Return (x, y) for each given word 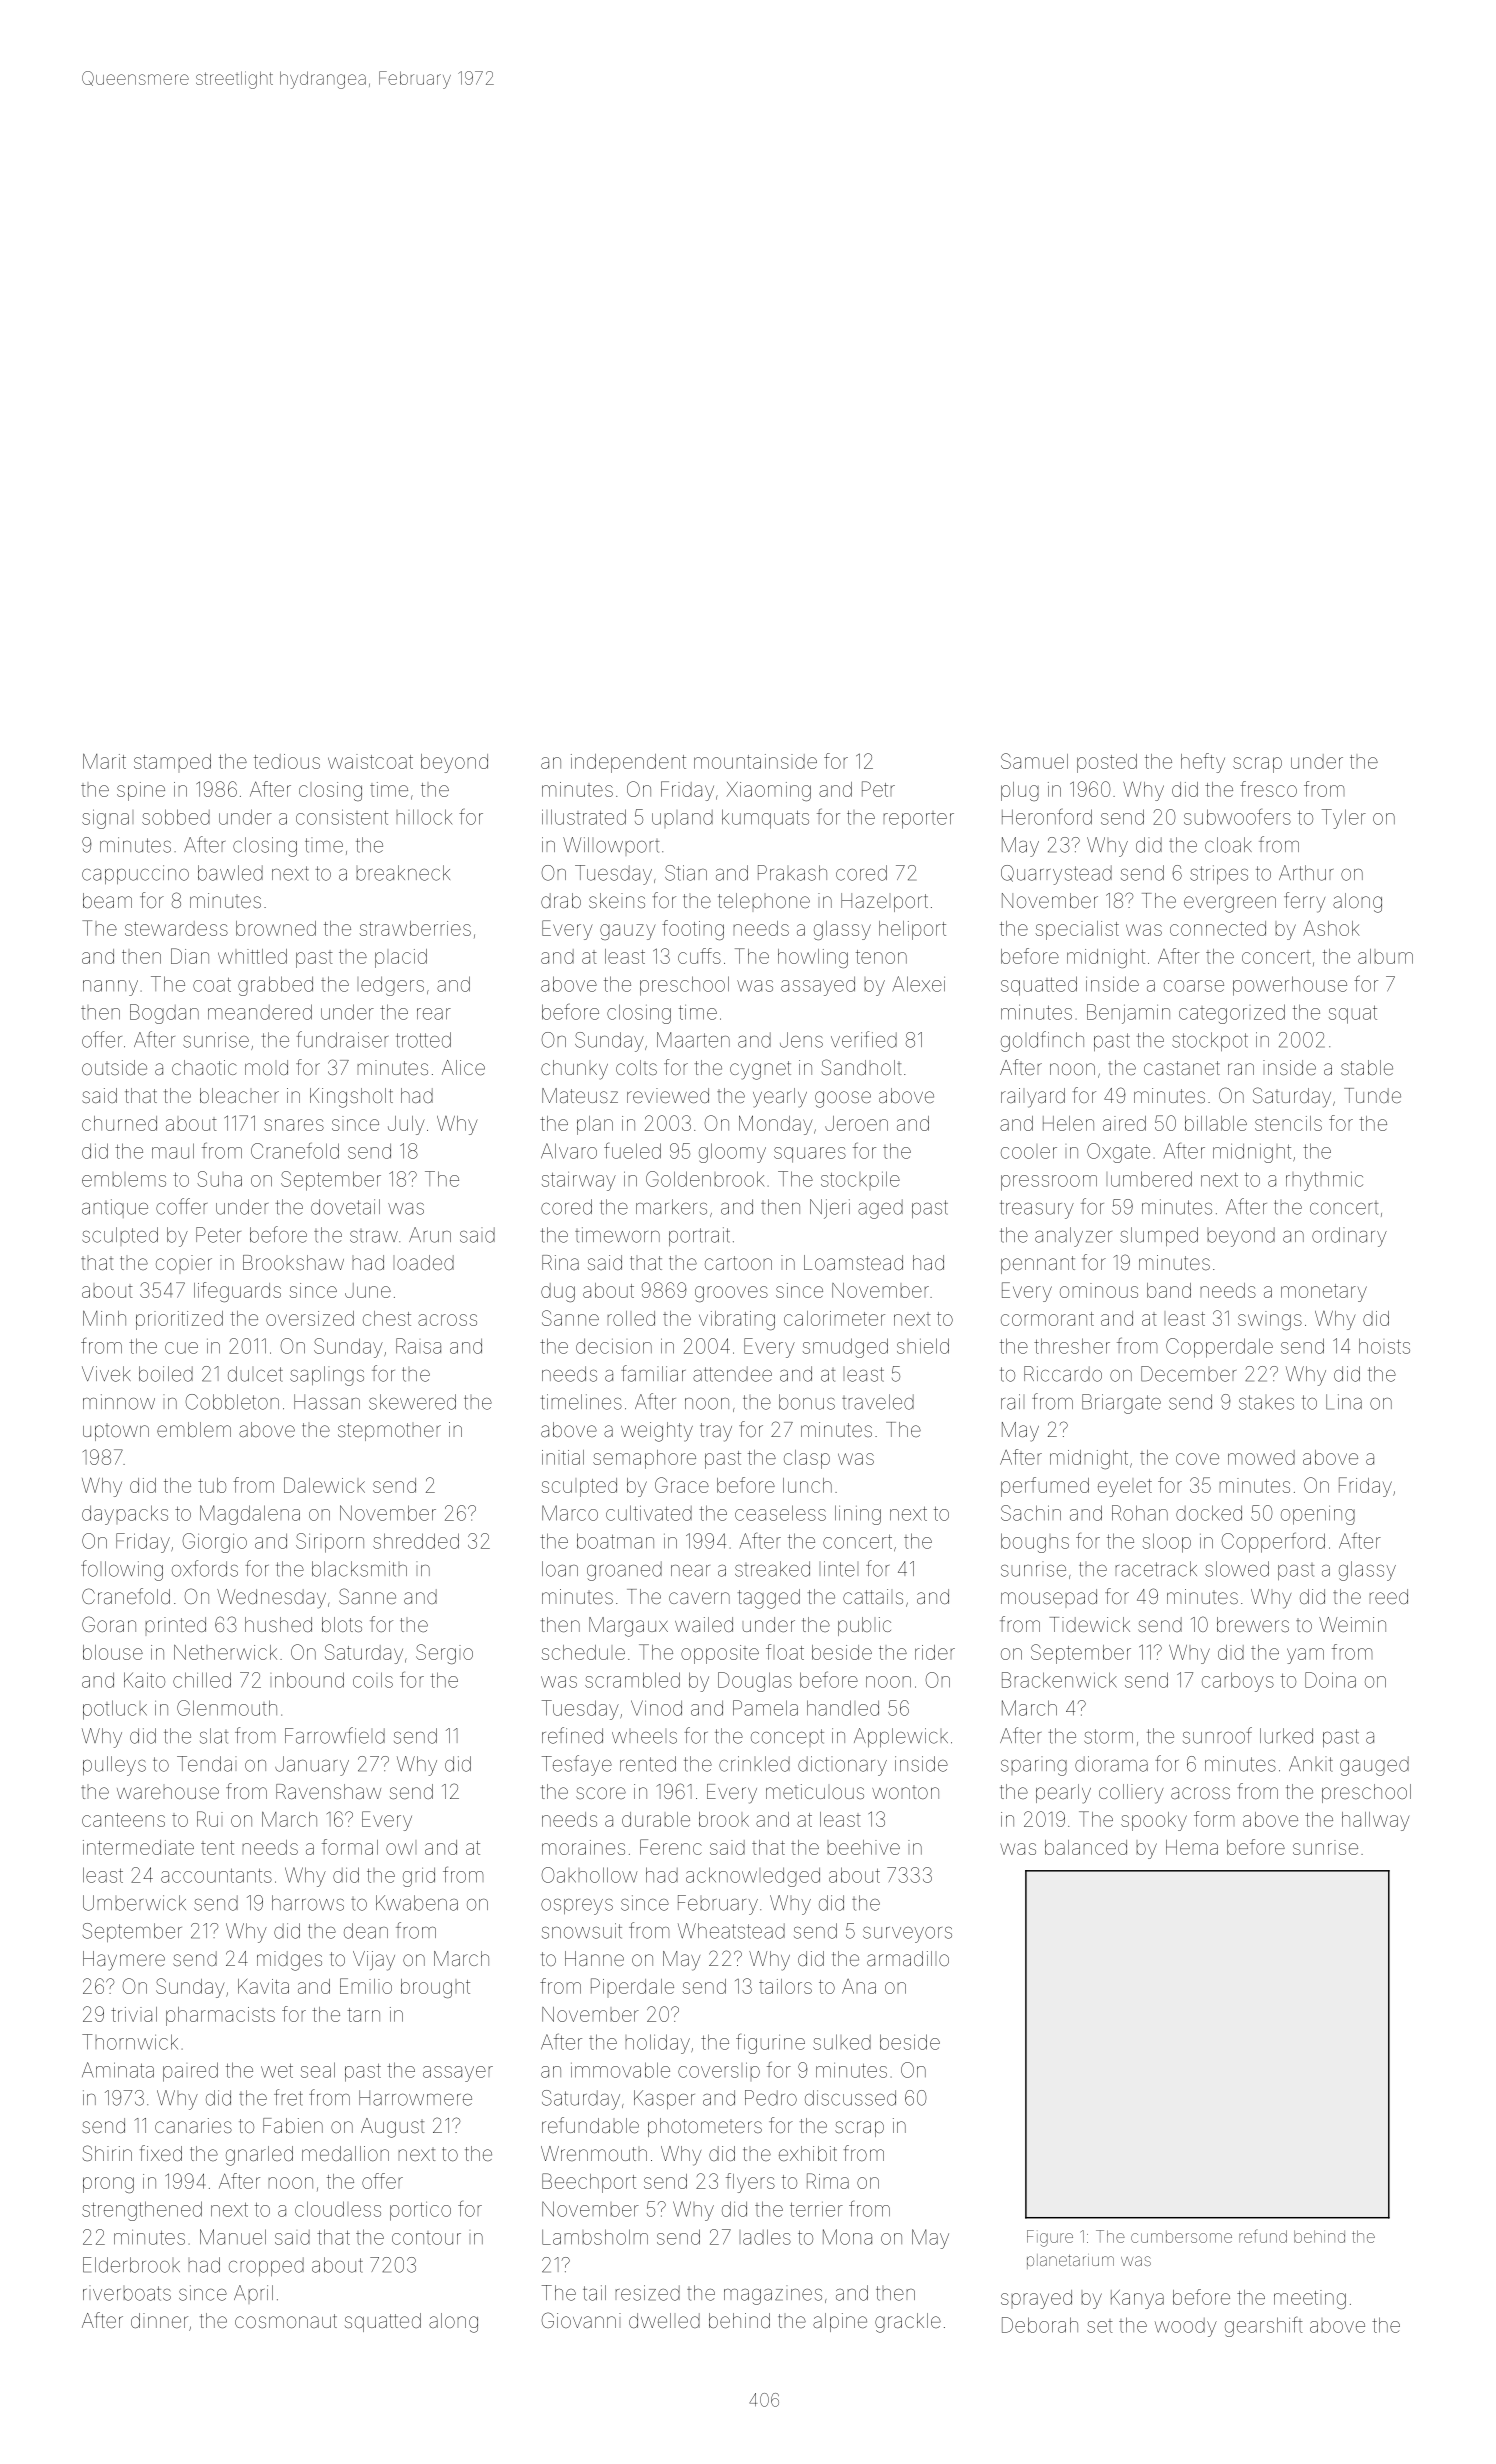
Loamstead (853, 1262)
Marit (104, 761)
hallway (1376, 1821)
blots (342, 1624)
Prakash (792, 873)
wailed (704, 1624)
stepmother (389, 1432)
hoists (1384, 1346)
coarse (1194, 986)
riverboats (127, 2293)
